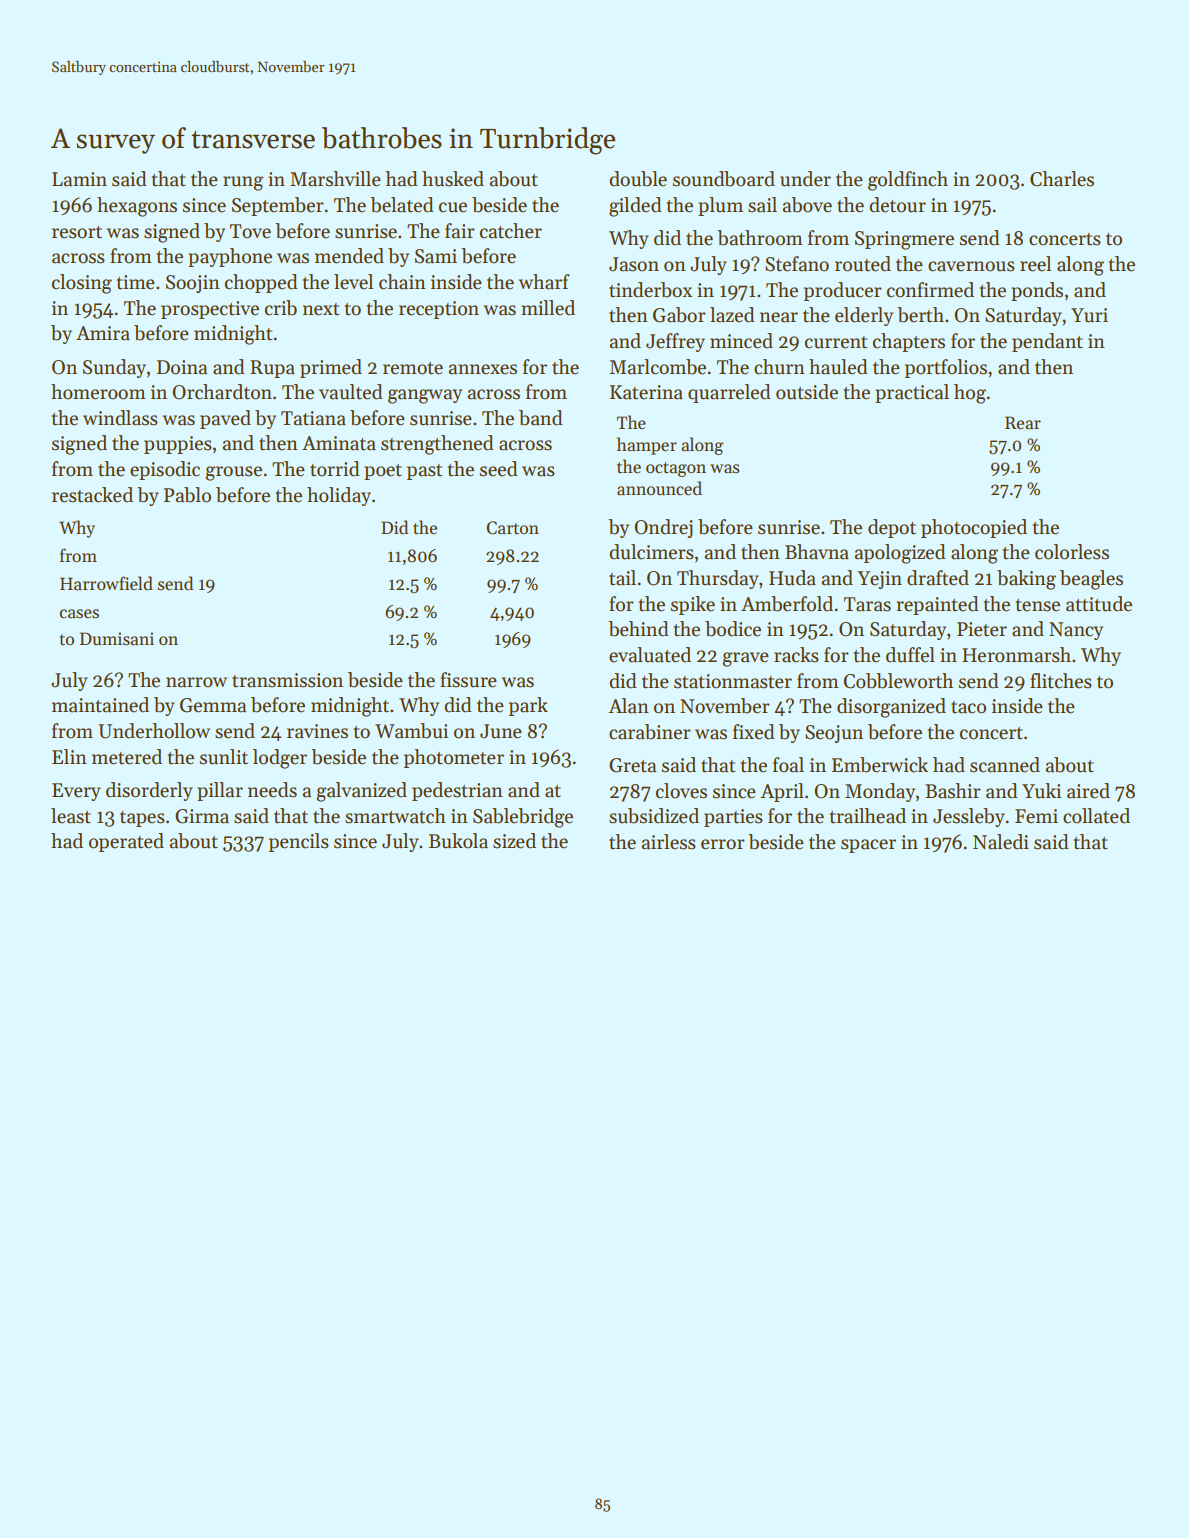 The height and width of the image is (1538, 1189). I want to click on rung, so click(243, 183).
